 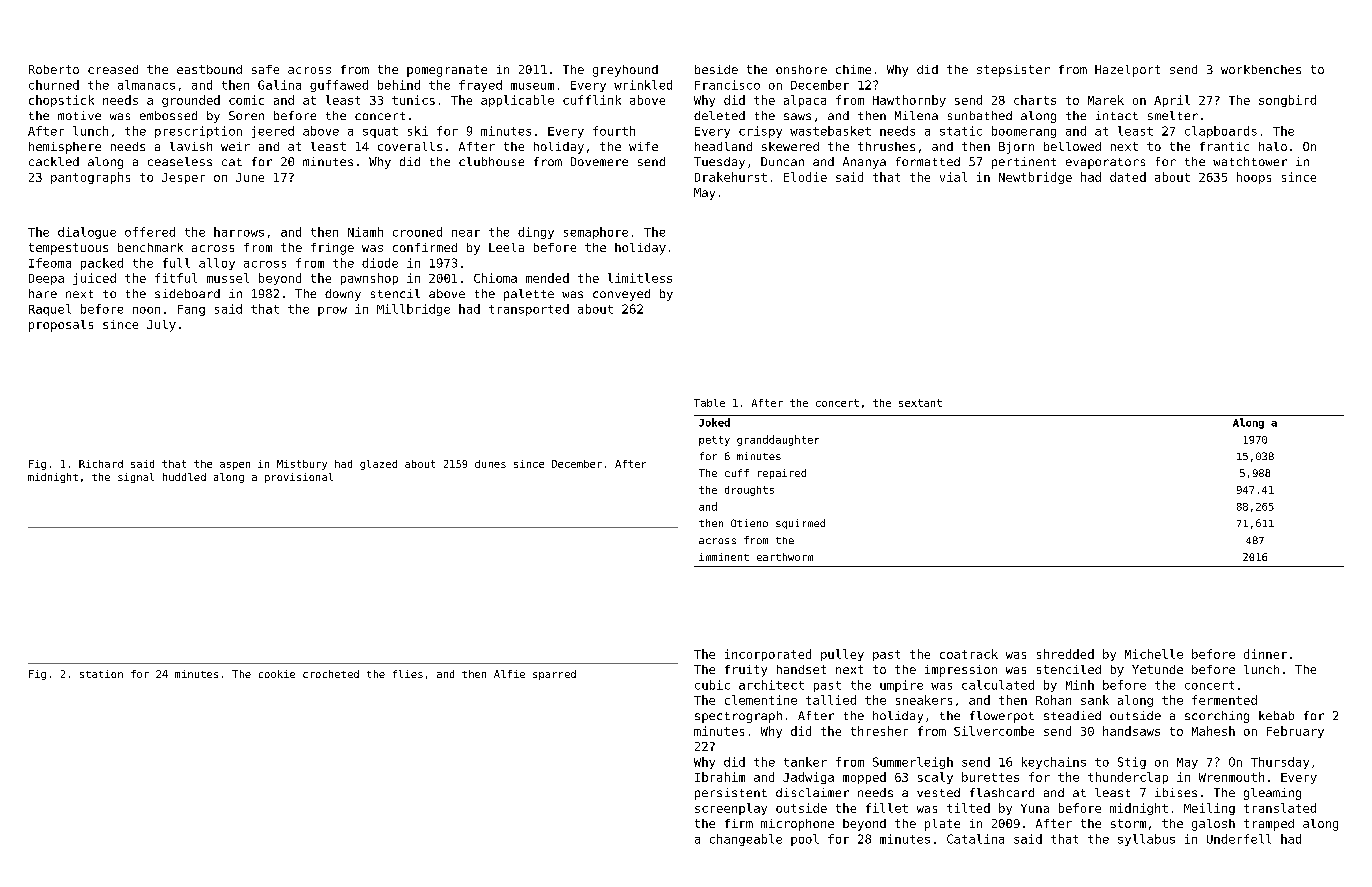 I want to click on limitless, so click(x=640, y=278).
